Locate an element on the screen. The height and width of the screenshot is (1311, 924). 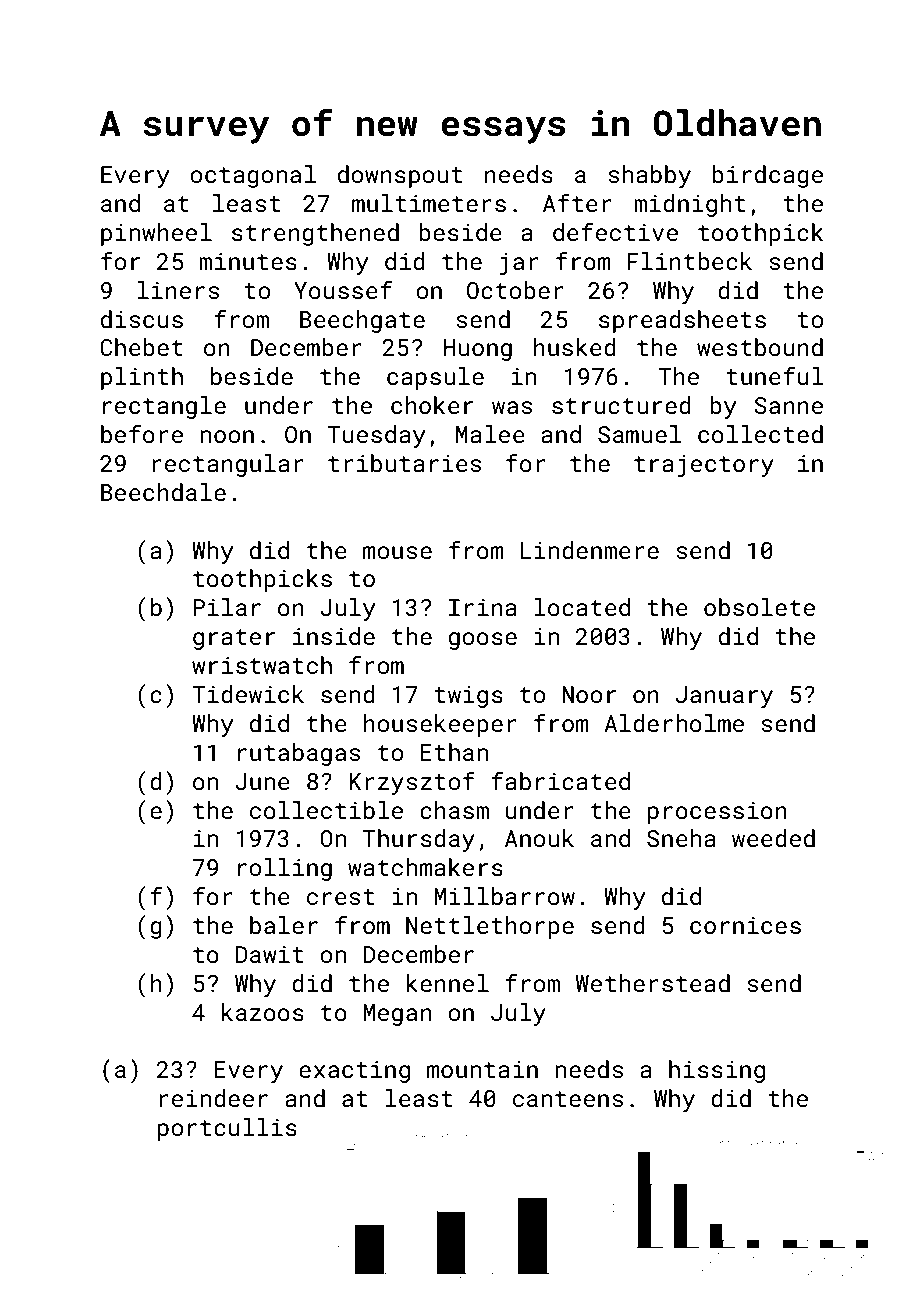
tuneful is located at coordinates (775, 376).
